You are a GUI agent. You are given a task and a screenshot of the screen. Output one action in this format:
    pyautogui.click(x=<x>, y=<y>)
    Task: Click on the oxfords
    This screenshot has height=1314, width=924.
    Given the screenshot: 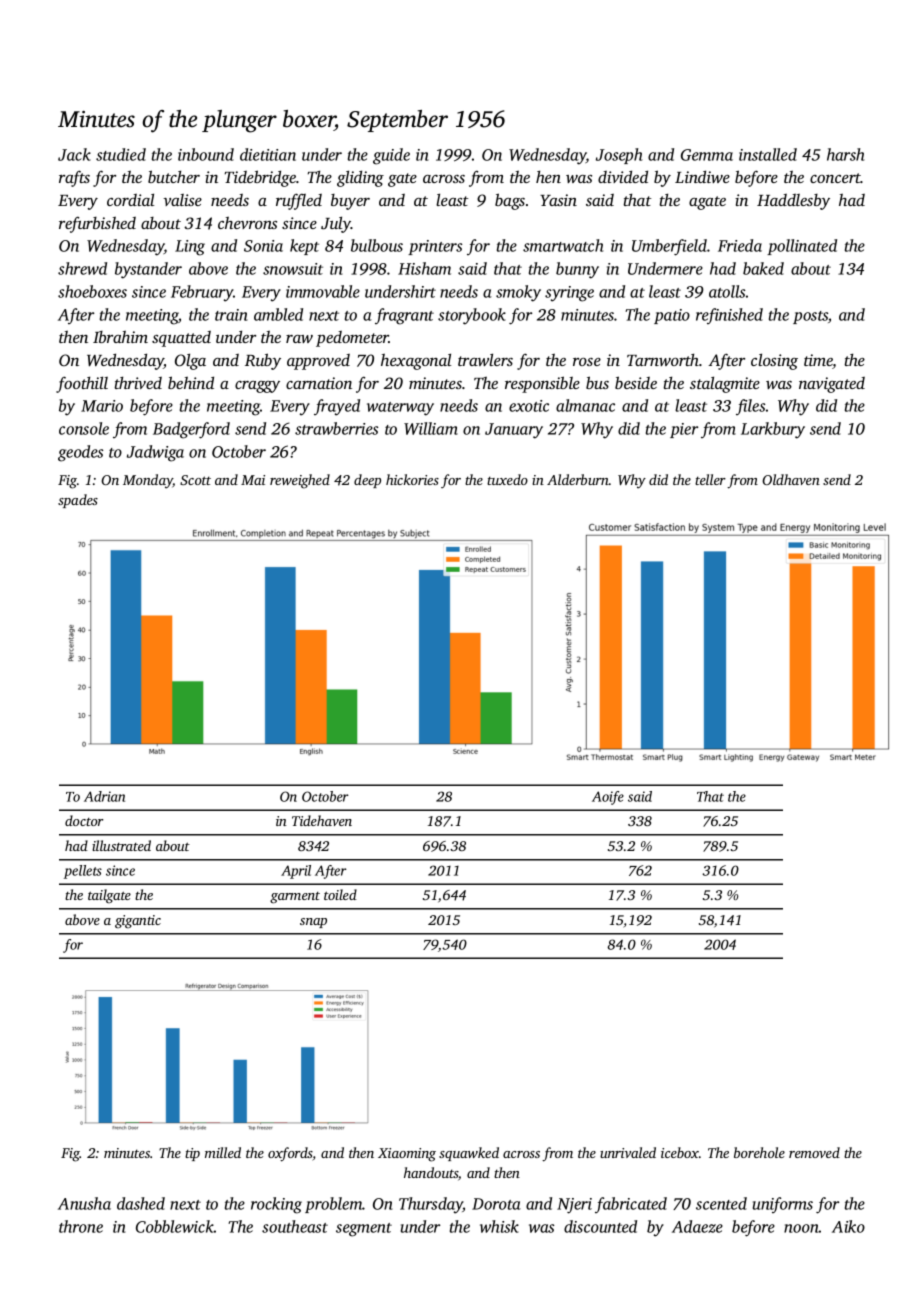 What is the action you would take?
    pyautogui.click(x=290, y=1154)
